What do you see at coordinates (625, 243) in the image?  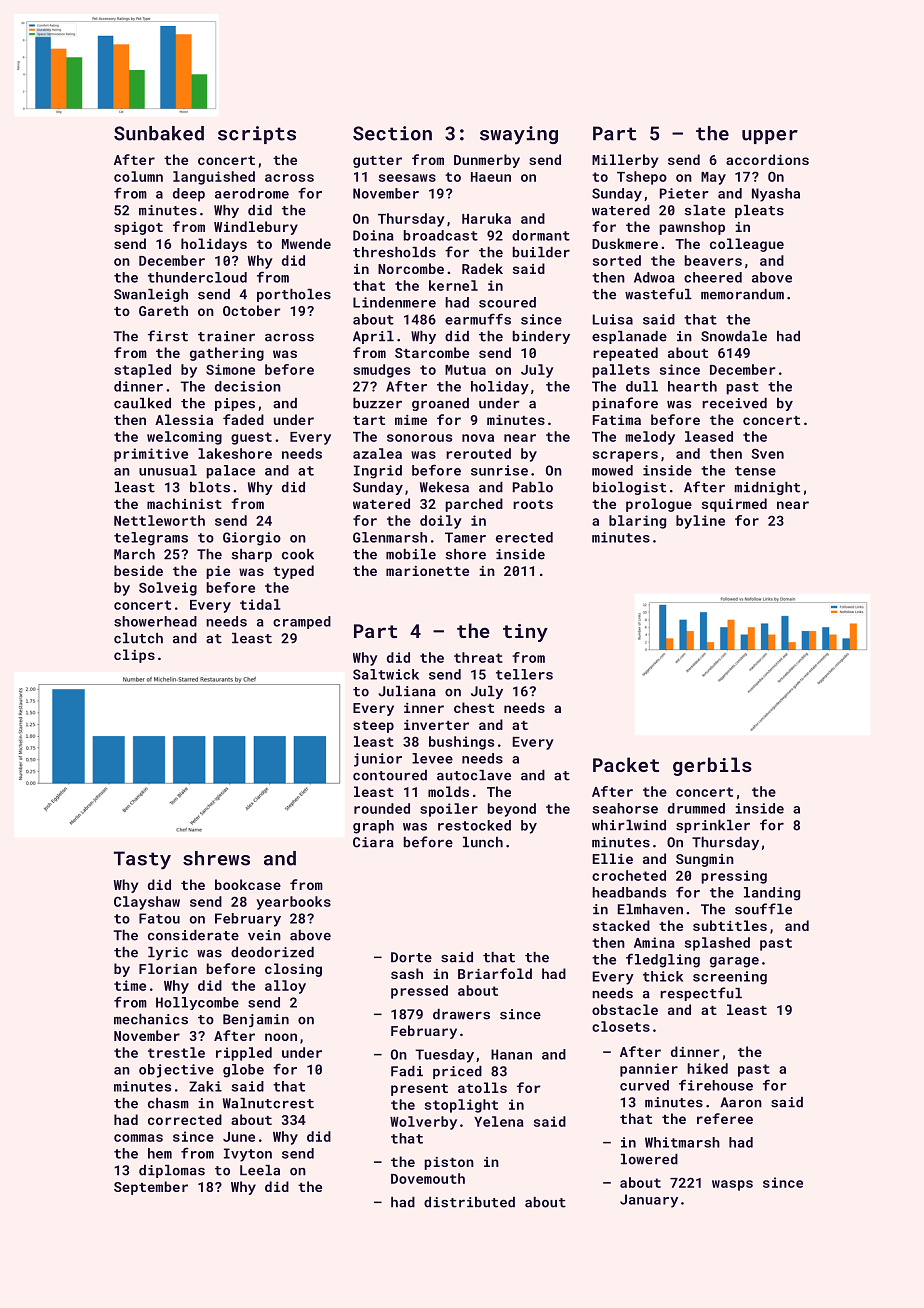 I see `Duskmere` at bounding box center [625, 243].
